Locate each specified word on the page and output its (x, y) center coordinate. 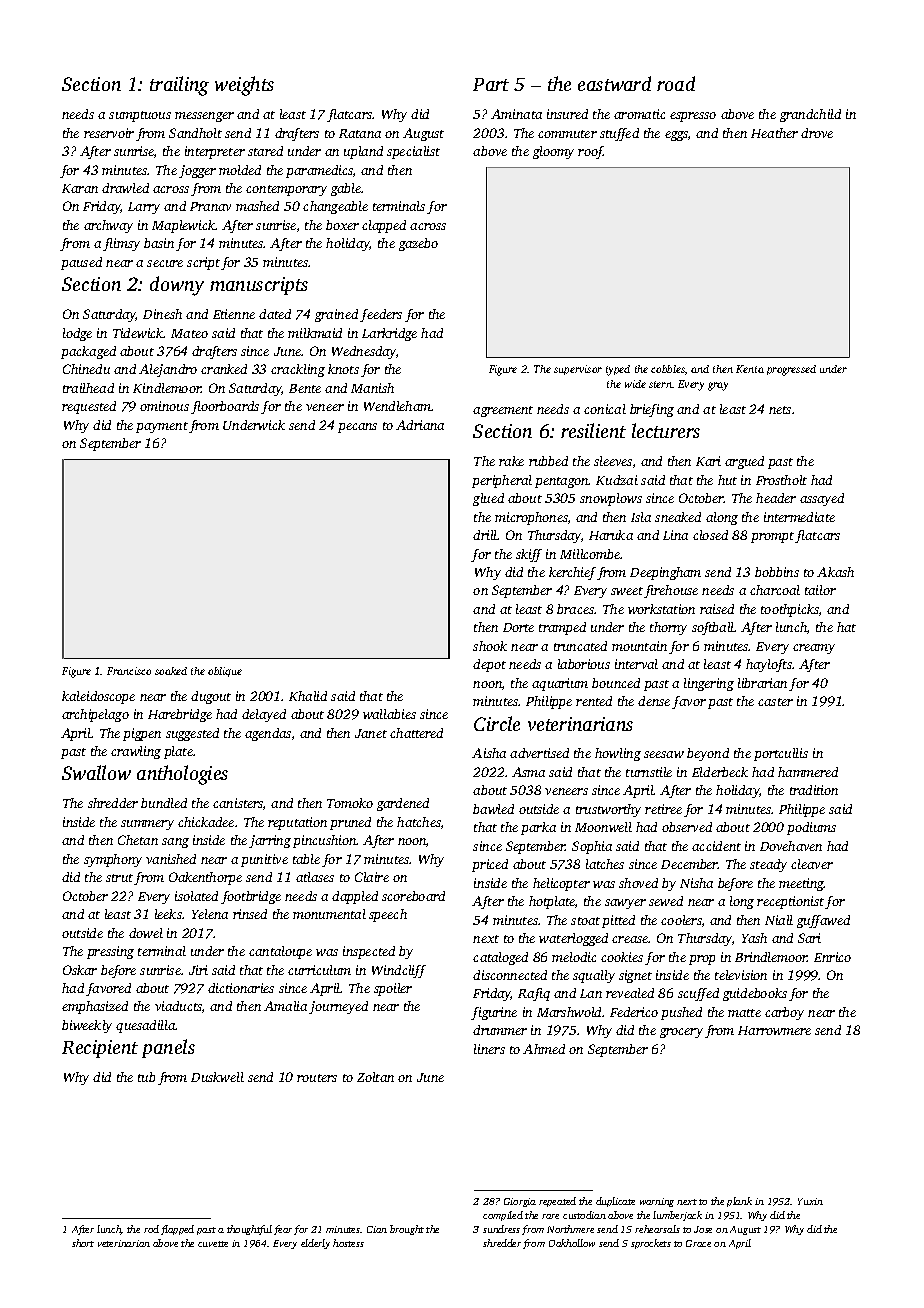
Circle (497, 723)
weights (244, 86)
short (83, 1243)
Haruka (611, 535)
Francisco (129, 671)
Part (491, 84)
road (676, 83)
